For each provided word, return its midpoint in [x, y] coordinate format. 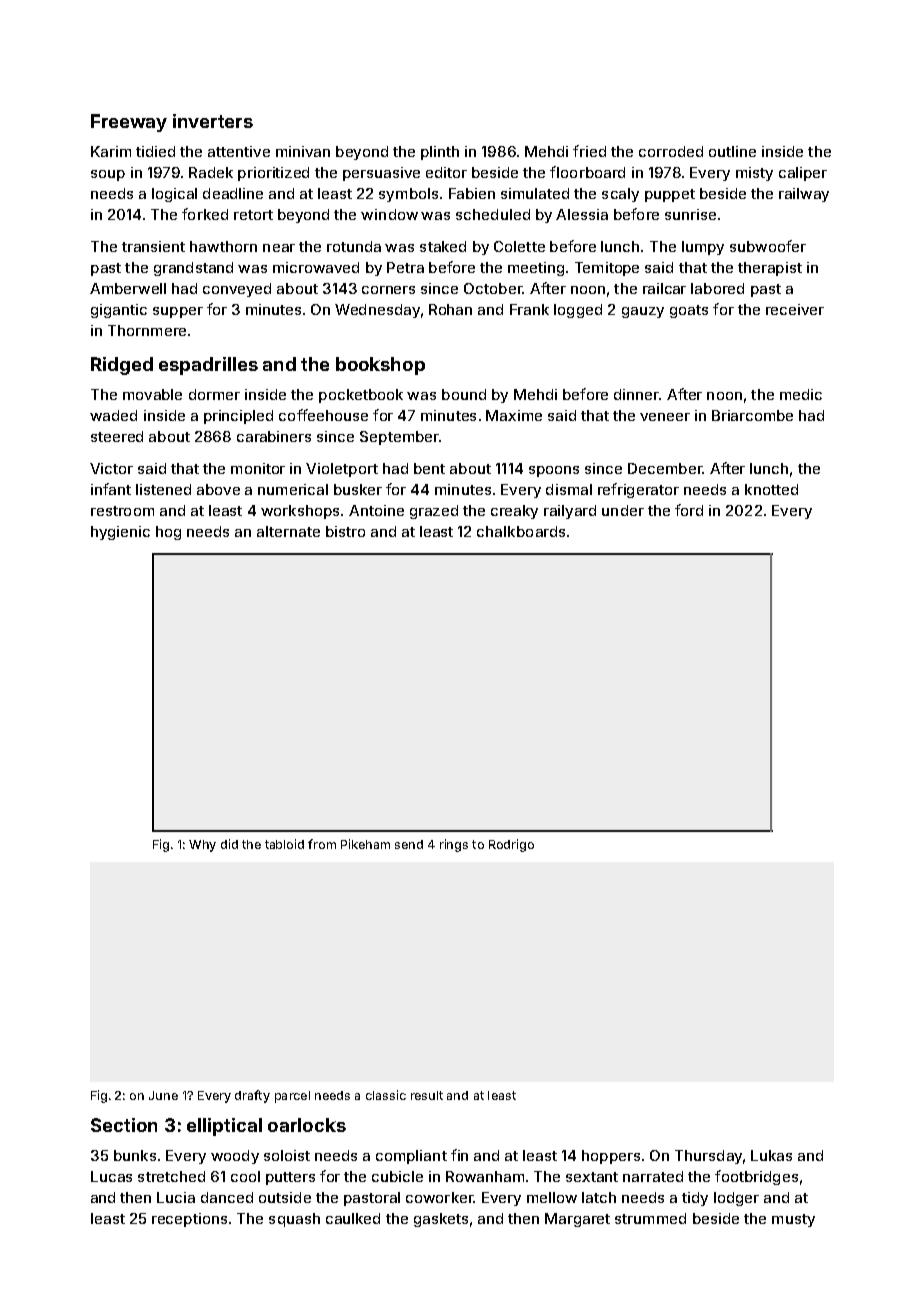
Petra [405, 267]
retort [253, 215]
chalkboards [521, 531]
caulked [353, 1218]
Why [202, 846]
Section [124, 1125]
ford [689, 510]
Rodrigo [511, 845]
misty [754, 174]
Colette [519, 246]
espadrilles [208, 366]
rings [454, 845]
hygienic [120, 533]
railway [804, 195]
